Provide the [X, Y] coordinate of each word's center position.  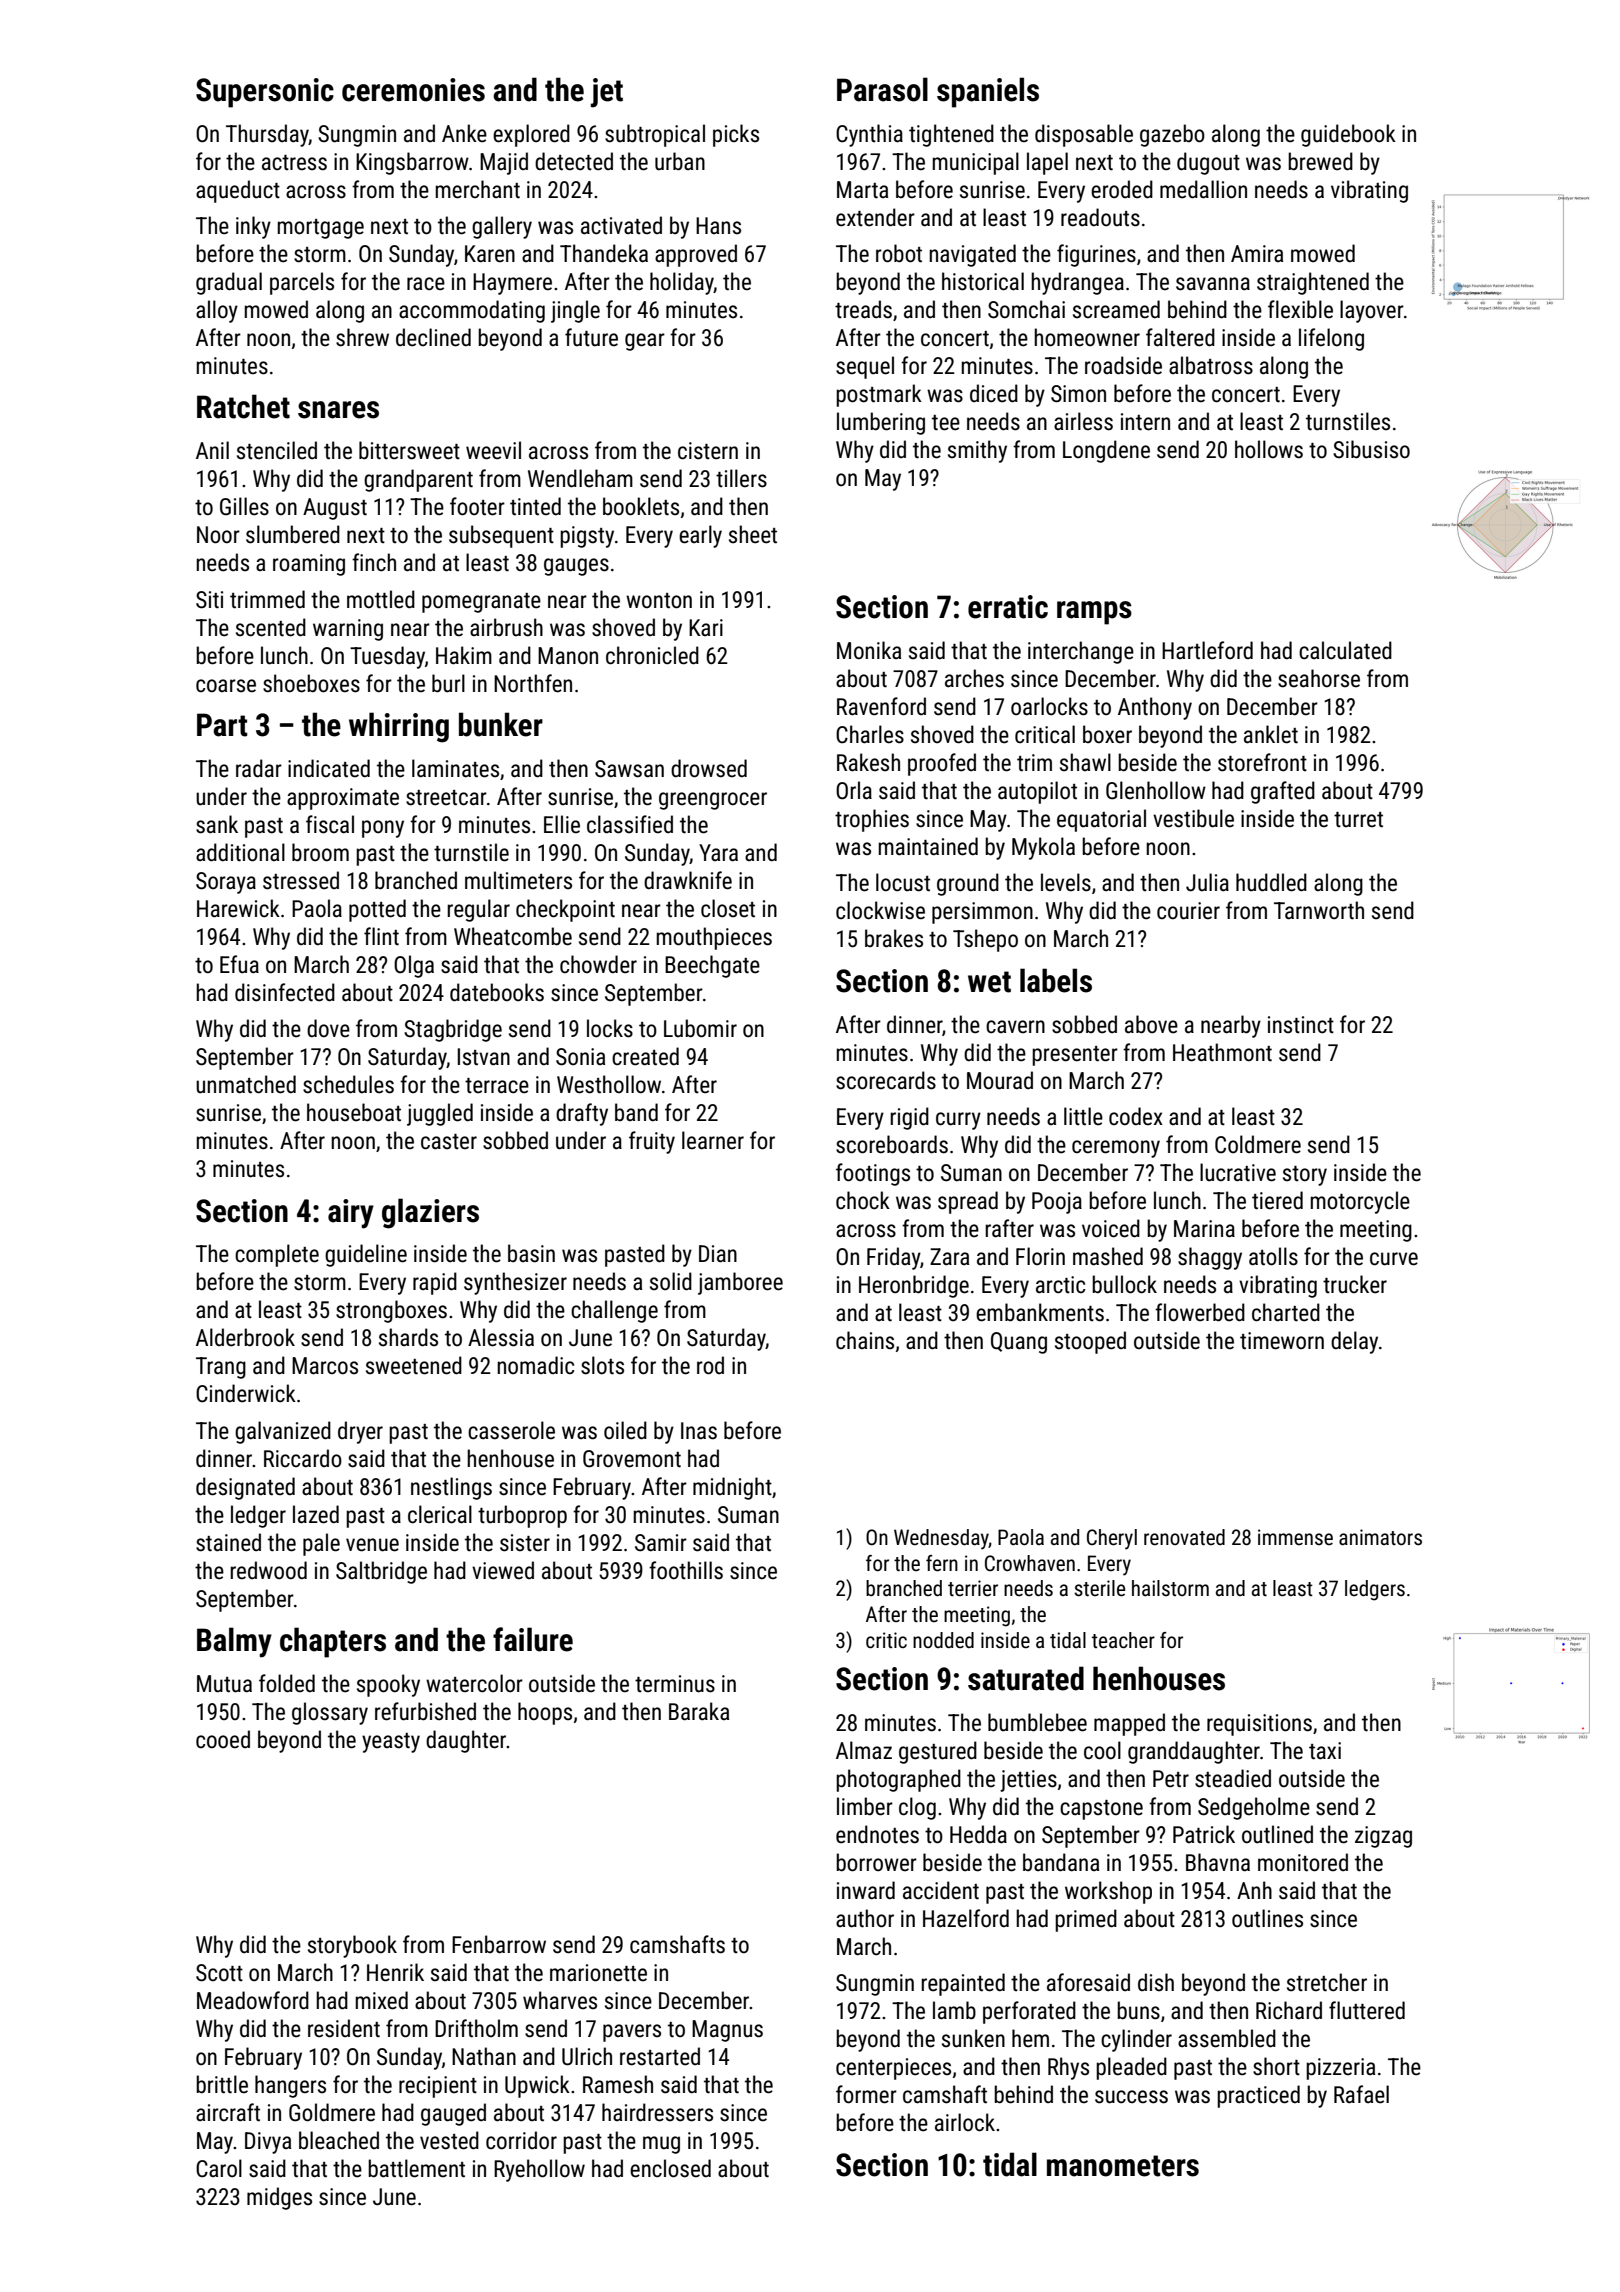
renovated [1184, 1537]
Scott [219, 1973]
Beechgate [712, 966]
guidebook [1348, 135]
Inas [699, 1431]
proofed [942, 764]
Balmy [234, 1642]
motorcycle [1360, 1202]
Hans [718, 226]
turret [1358, 820]
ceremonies [413, 90]
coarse [226, 686]
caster [449, 1142]
